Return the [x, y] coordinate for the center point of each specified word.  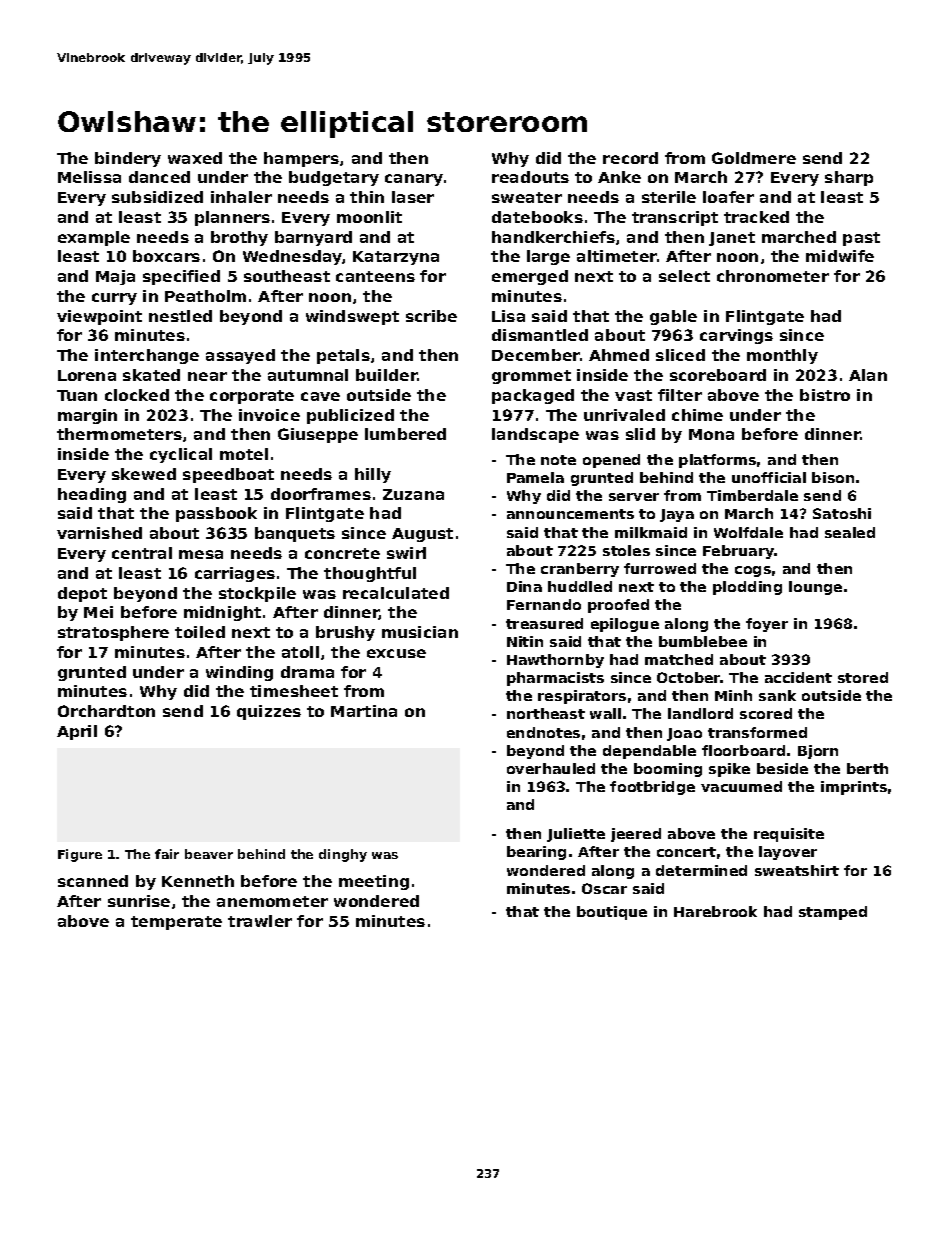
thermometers [119, 434]
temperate [176, 923]
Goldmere [754, 158]
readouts [530, 177]
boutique [612, 913]
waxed [195, 158]
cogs [753, 571]
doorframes [321, 494]
